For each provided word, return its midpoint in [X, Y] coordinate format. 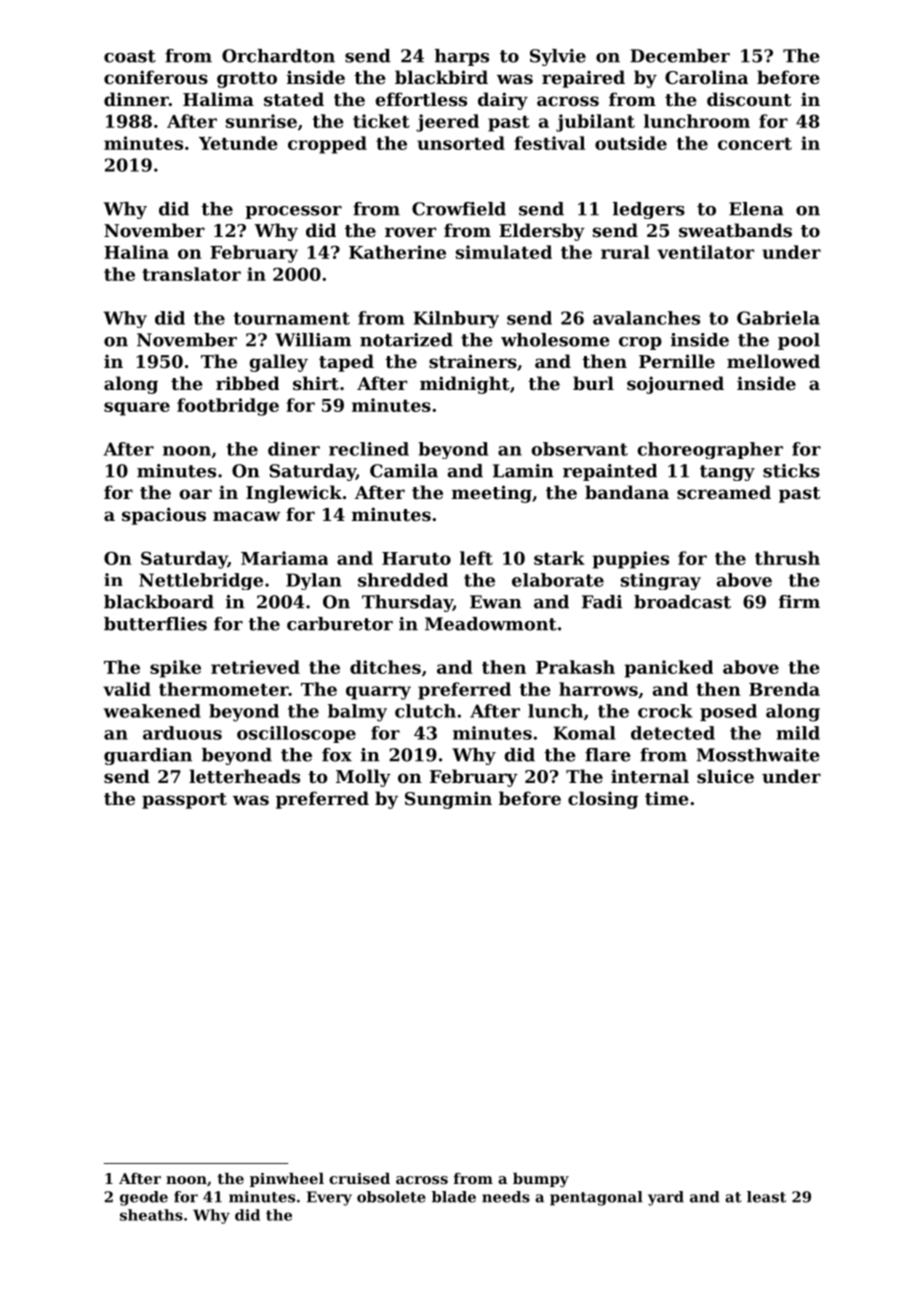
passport [184, 801]
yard [666, 1198]
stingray [661, 581]
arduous [182, 733]
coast [130, 56]
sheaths [151, 1215]
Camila [404, 471]
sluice [725, 776]
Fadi [602, 602]
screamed [724, 492]
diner [294, 449]
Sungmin [448, 800]
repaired [583, 79]
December [680, 56]
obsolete [391, 1197]
